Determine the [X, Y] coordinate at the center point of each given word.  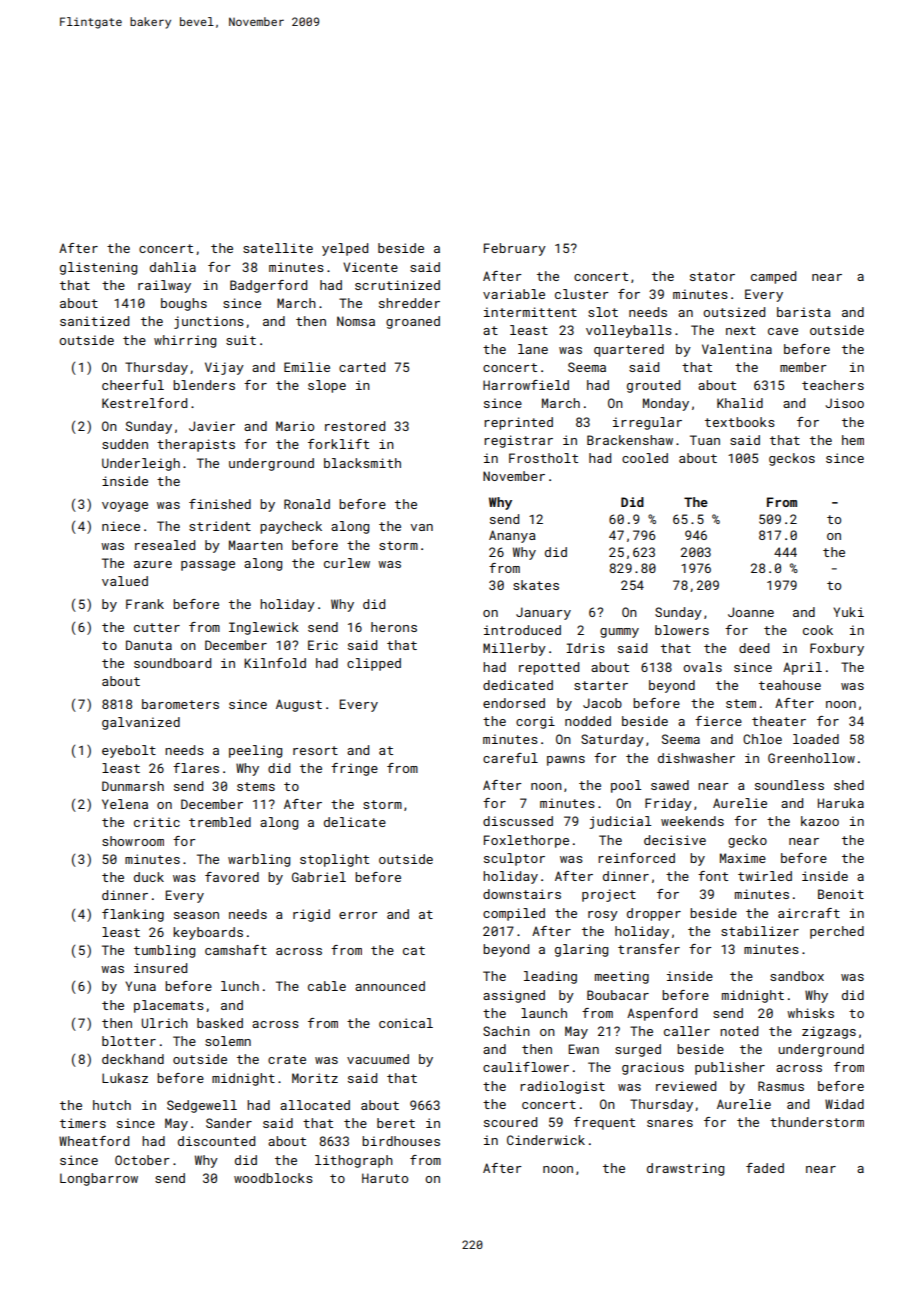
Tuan [705, 440]
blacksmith [362, 463]
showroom [133, 841]
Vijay [224, 368]
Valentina [737, 349]
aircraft [809, 913]
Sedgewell [202, 1106]
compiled [514, 914]
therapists [196, 445]
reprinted [518, 423]
